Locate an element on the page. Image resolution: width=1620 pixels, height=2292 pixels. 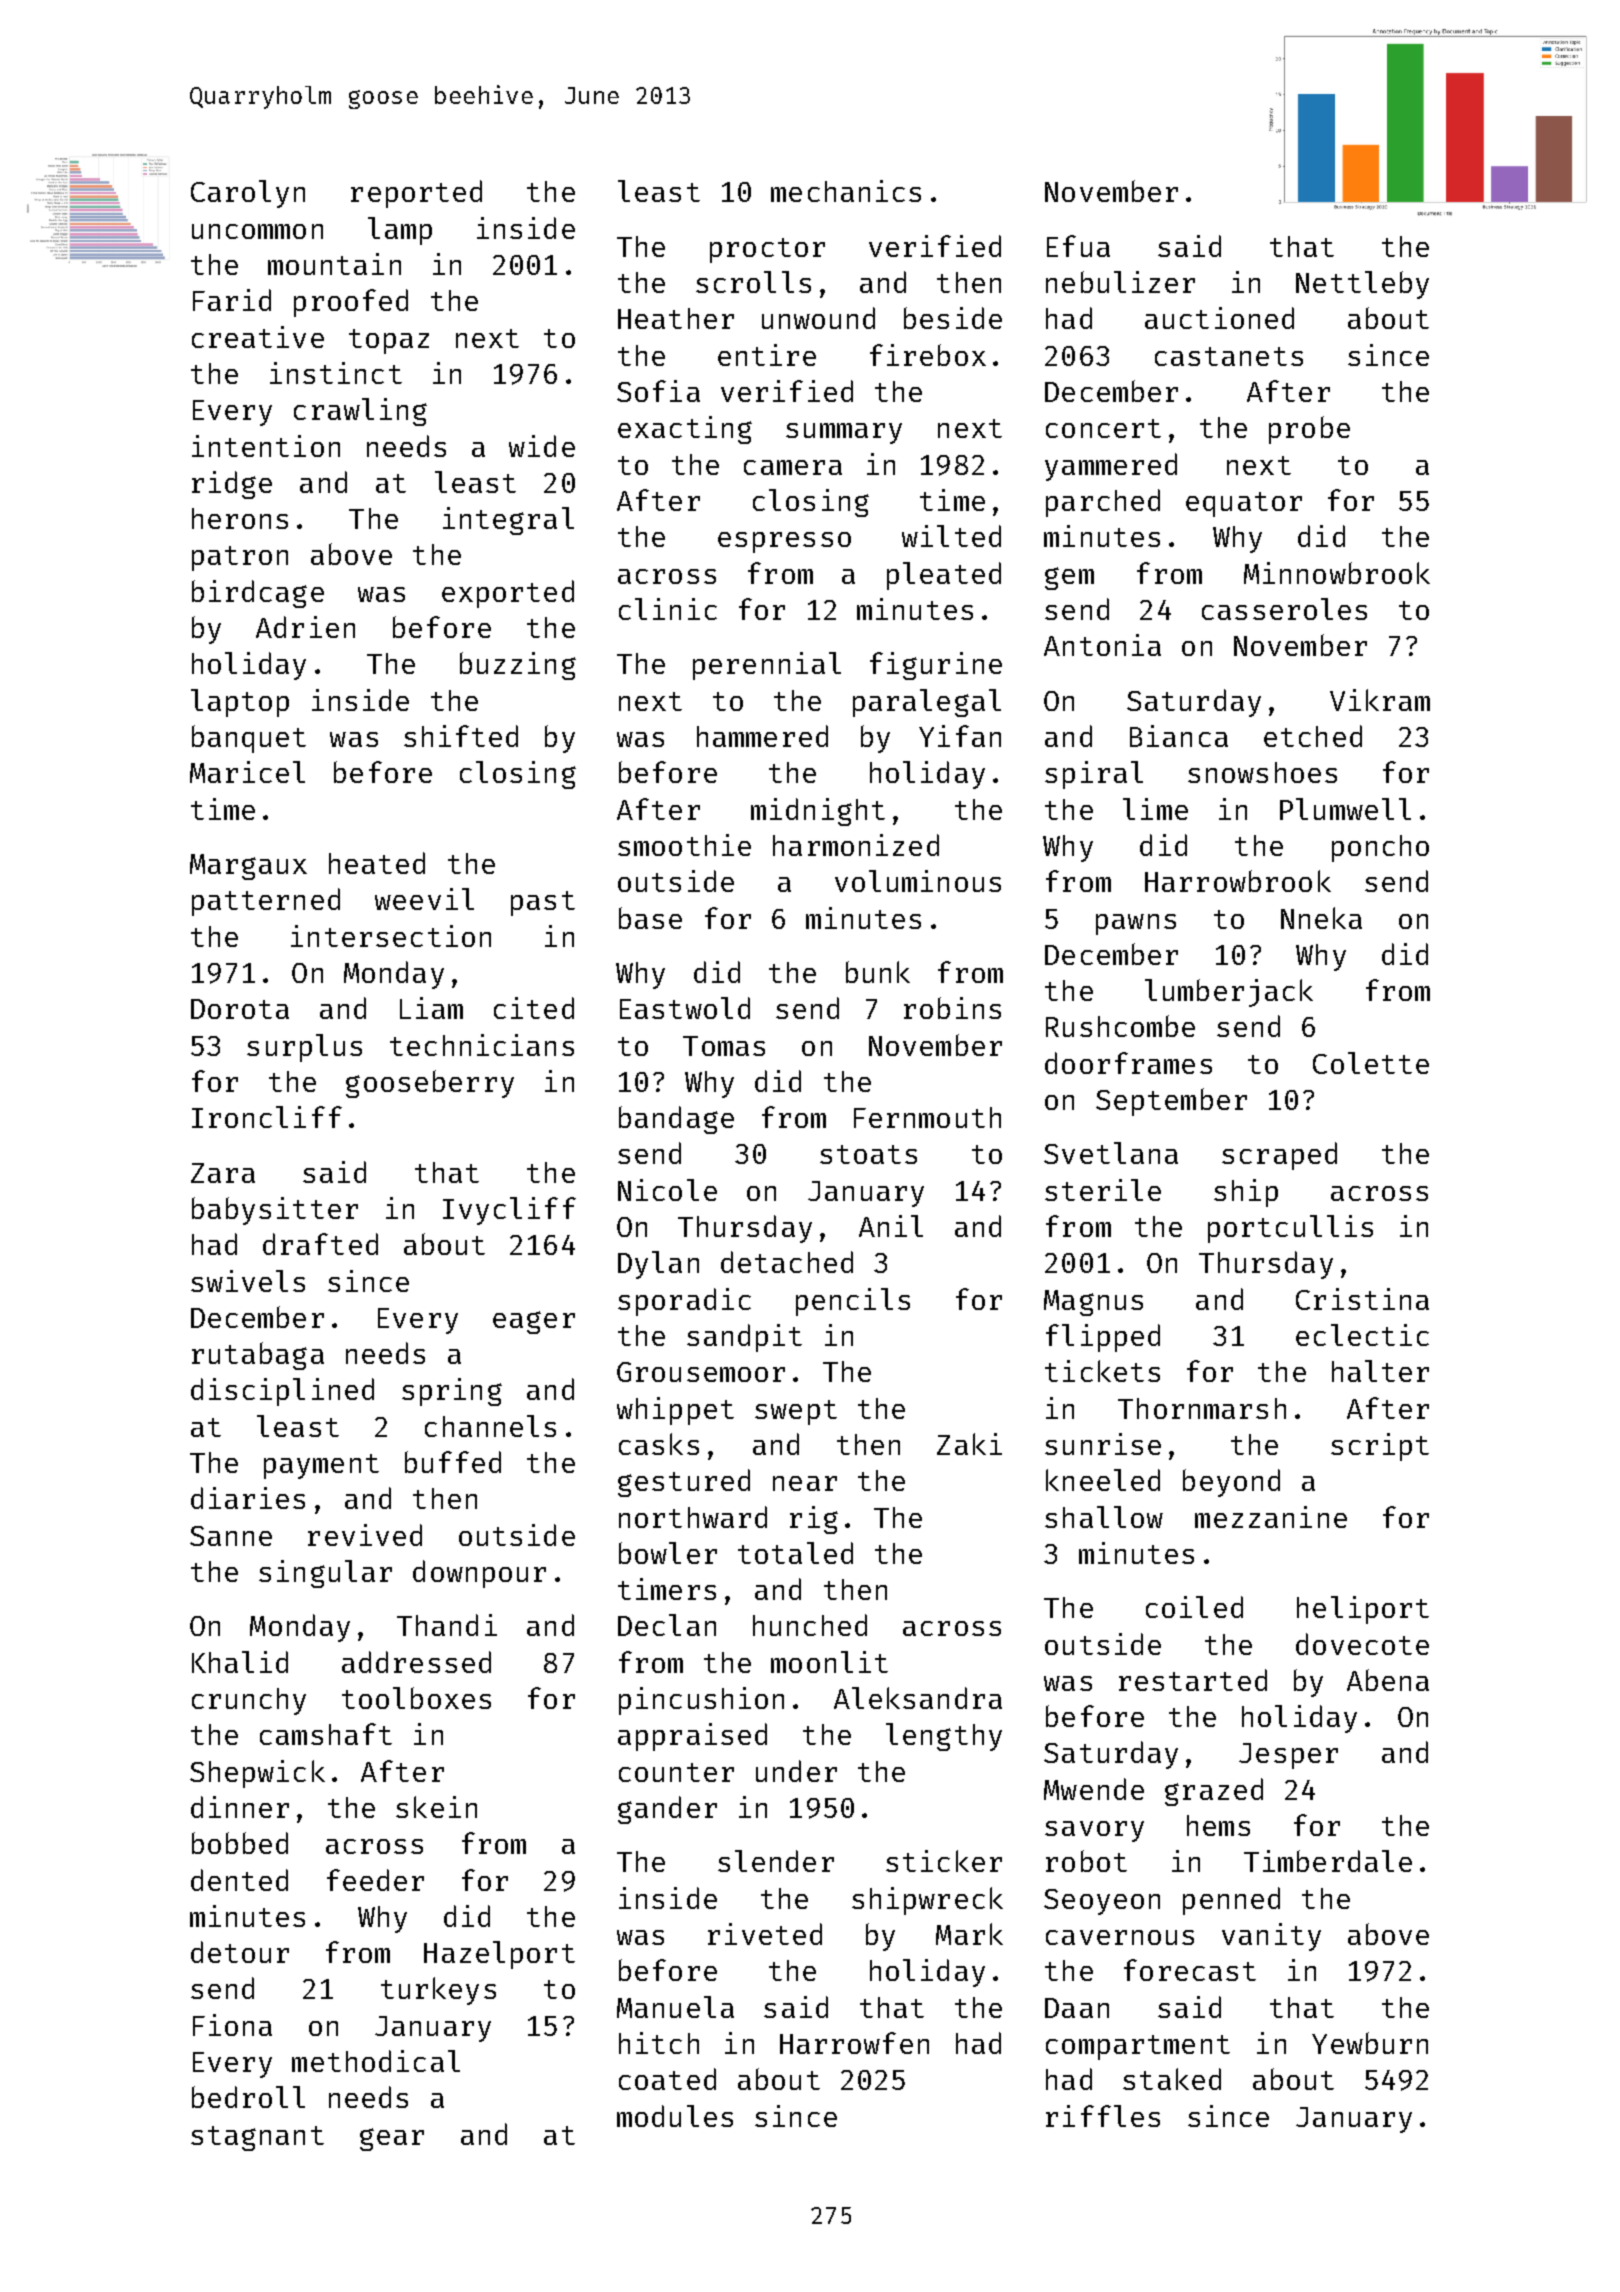
drafted is located at coordinates (320, 1244).
